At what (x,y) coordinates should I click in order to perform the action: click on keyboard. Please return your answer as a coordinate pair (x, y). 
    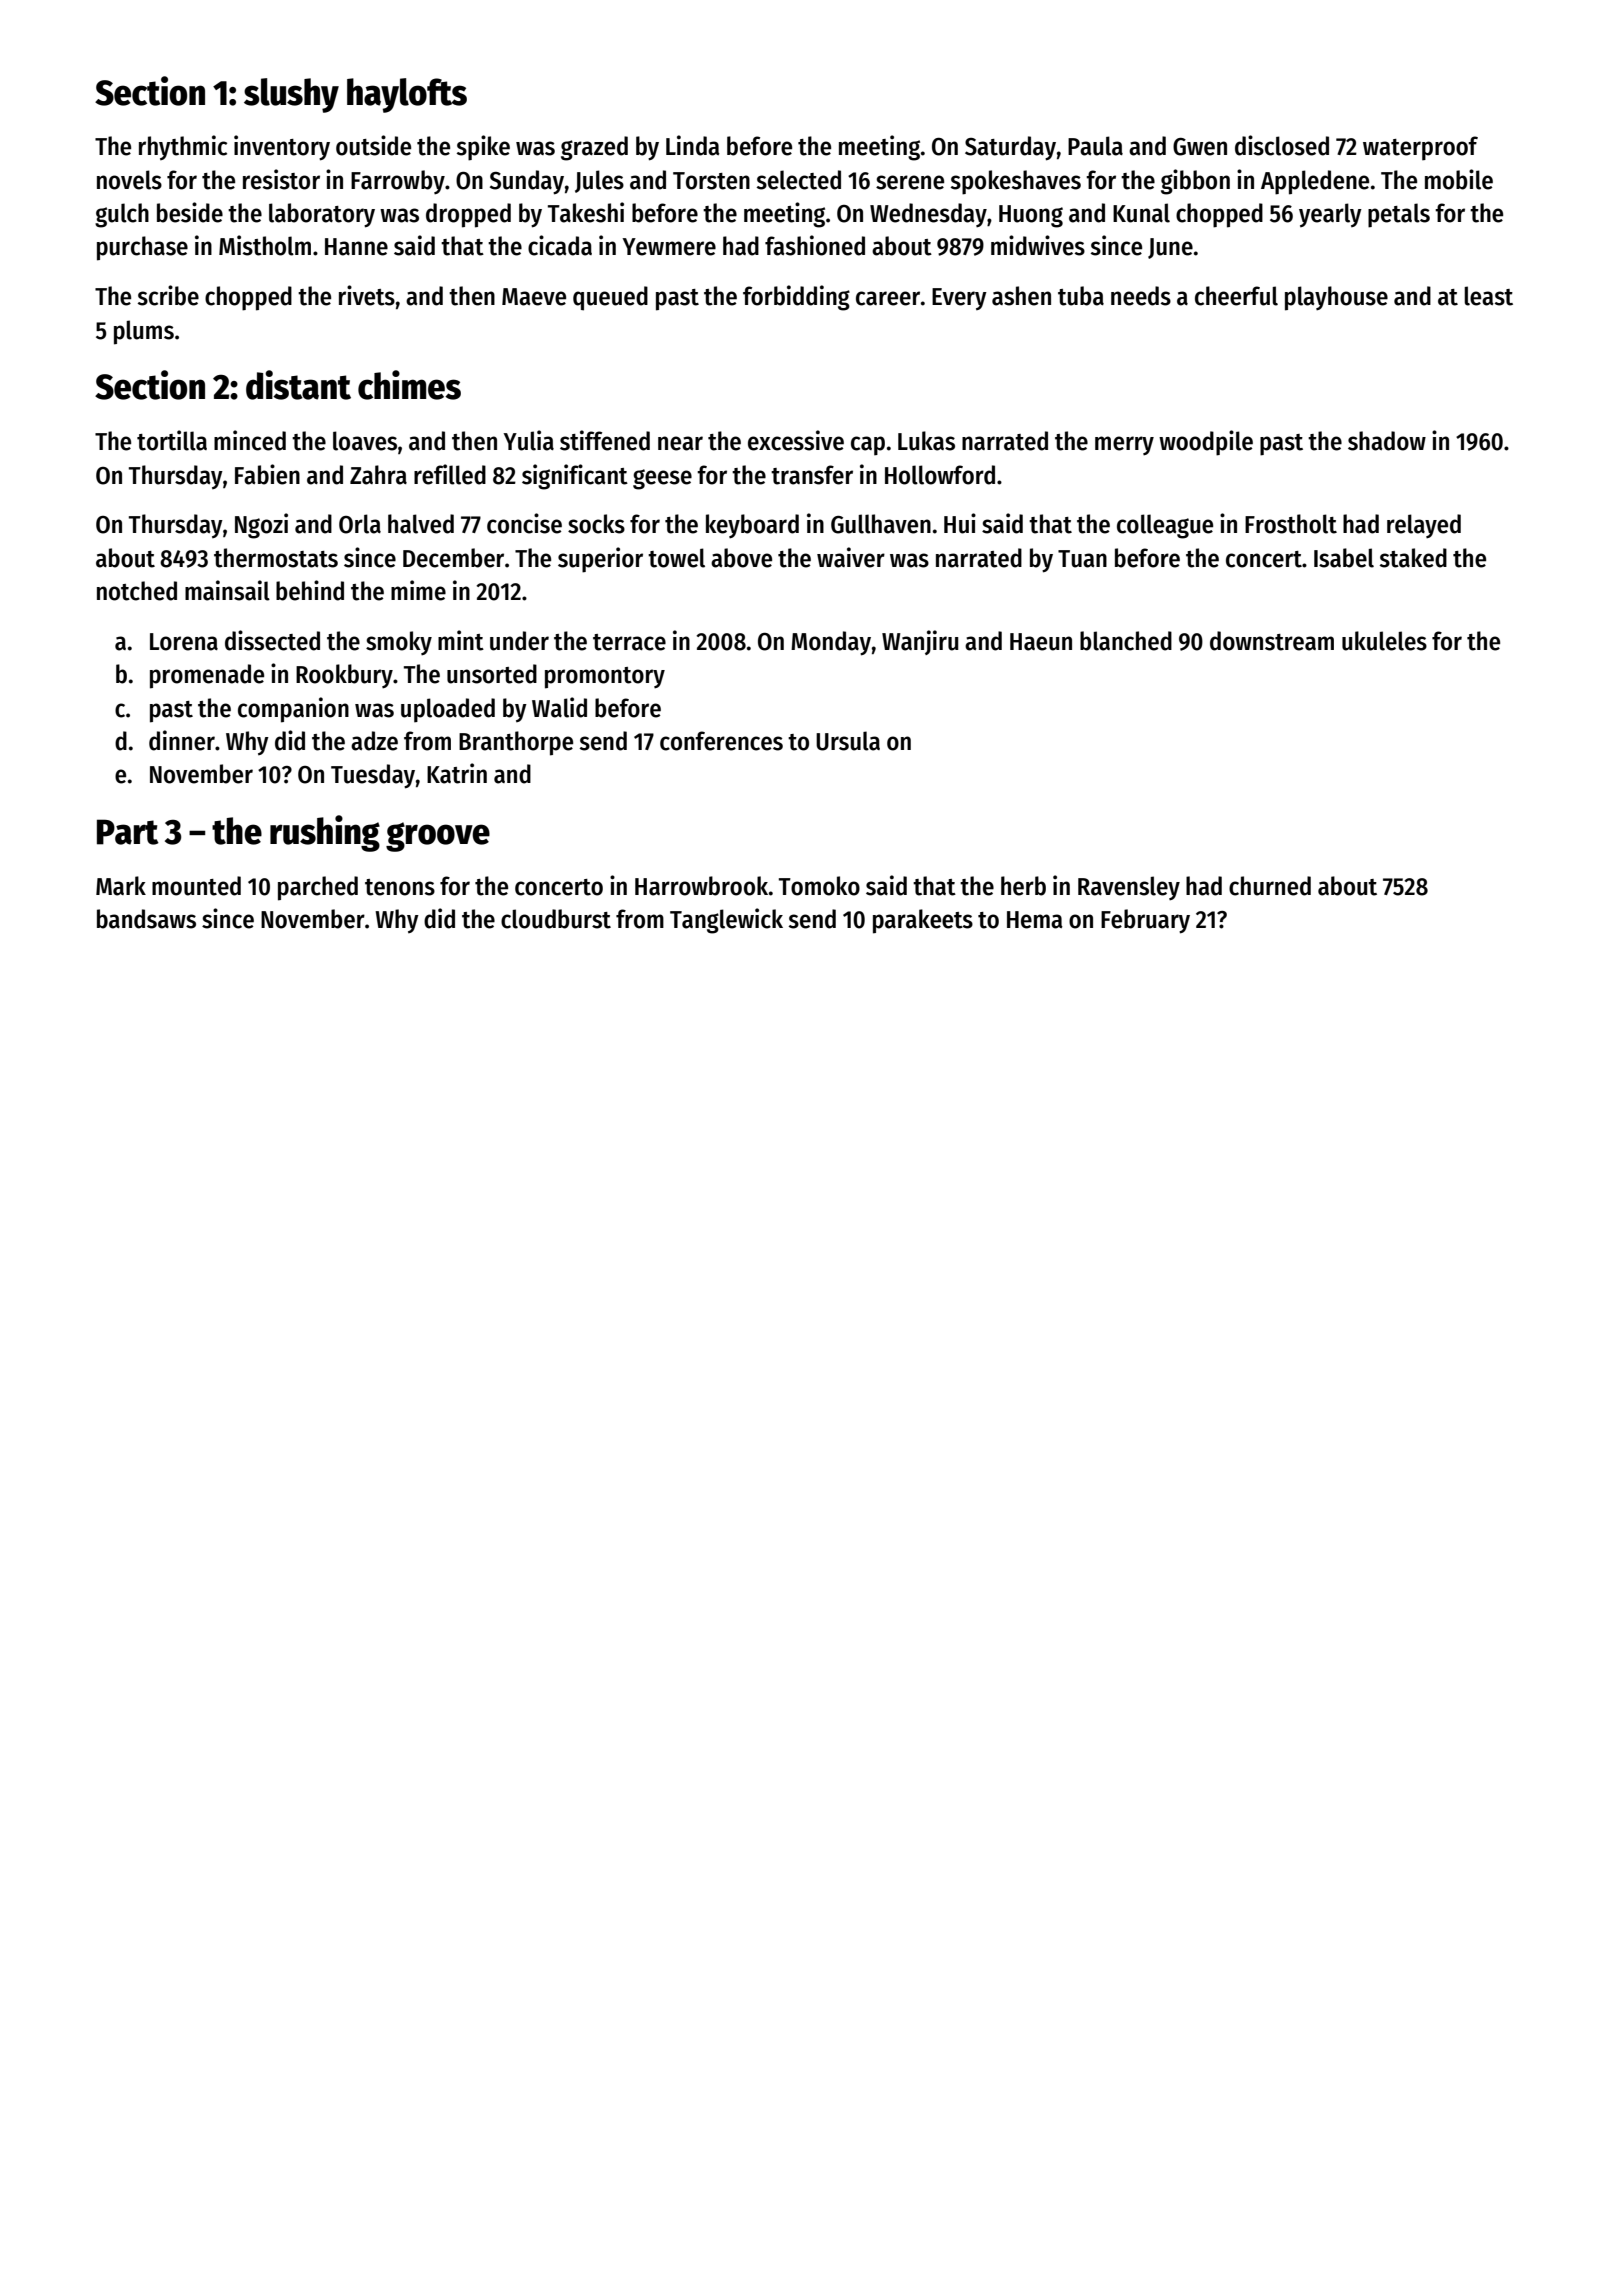
    Looking at the image, I should click on (752, 526).
